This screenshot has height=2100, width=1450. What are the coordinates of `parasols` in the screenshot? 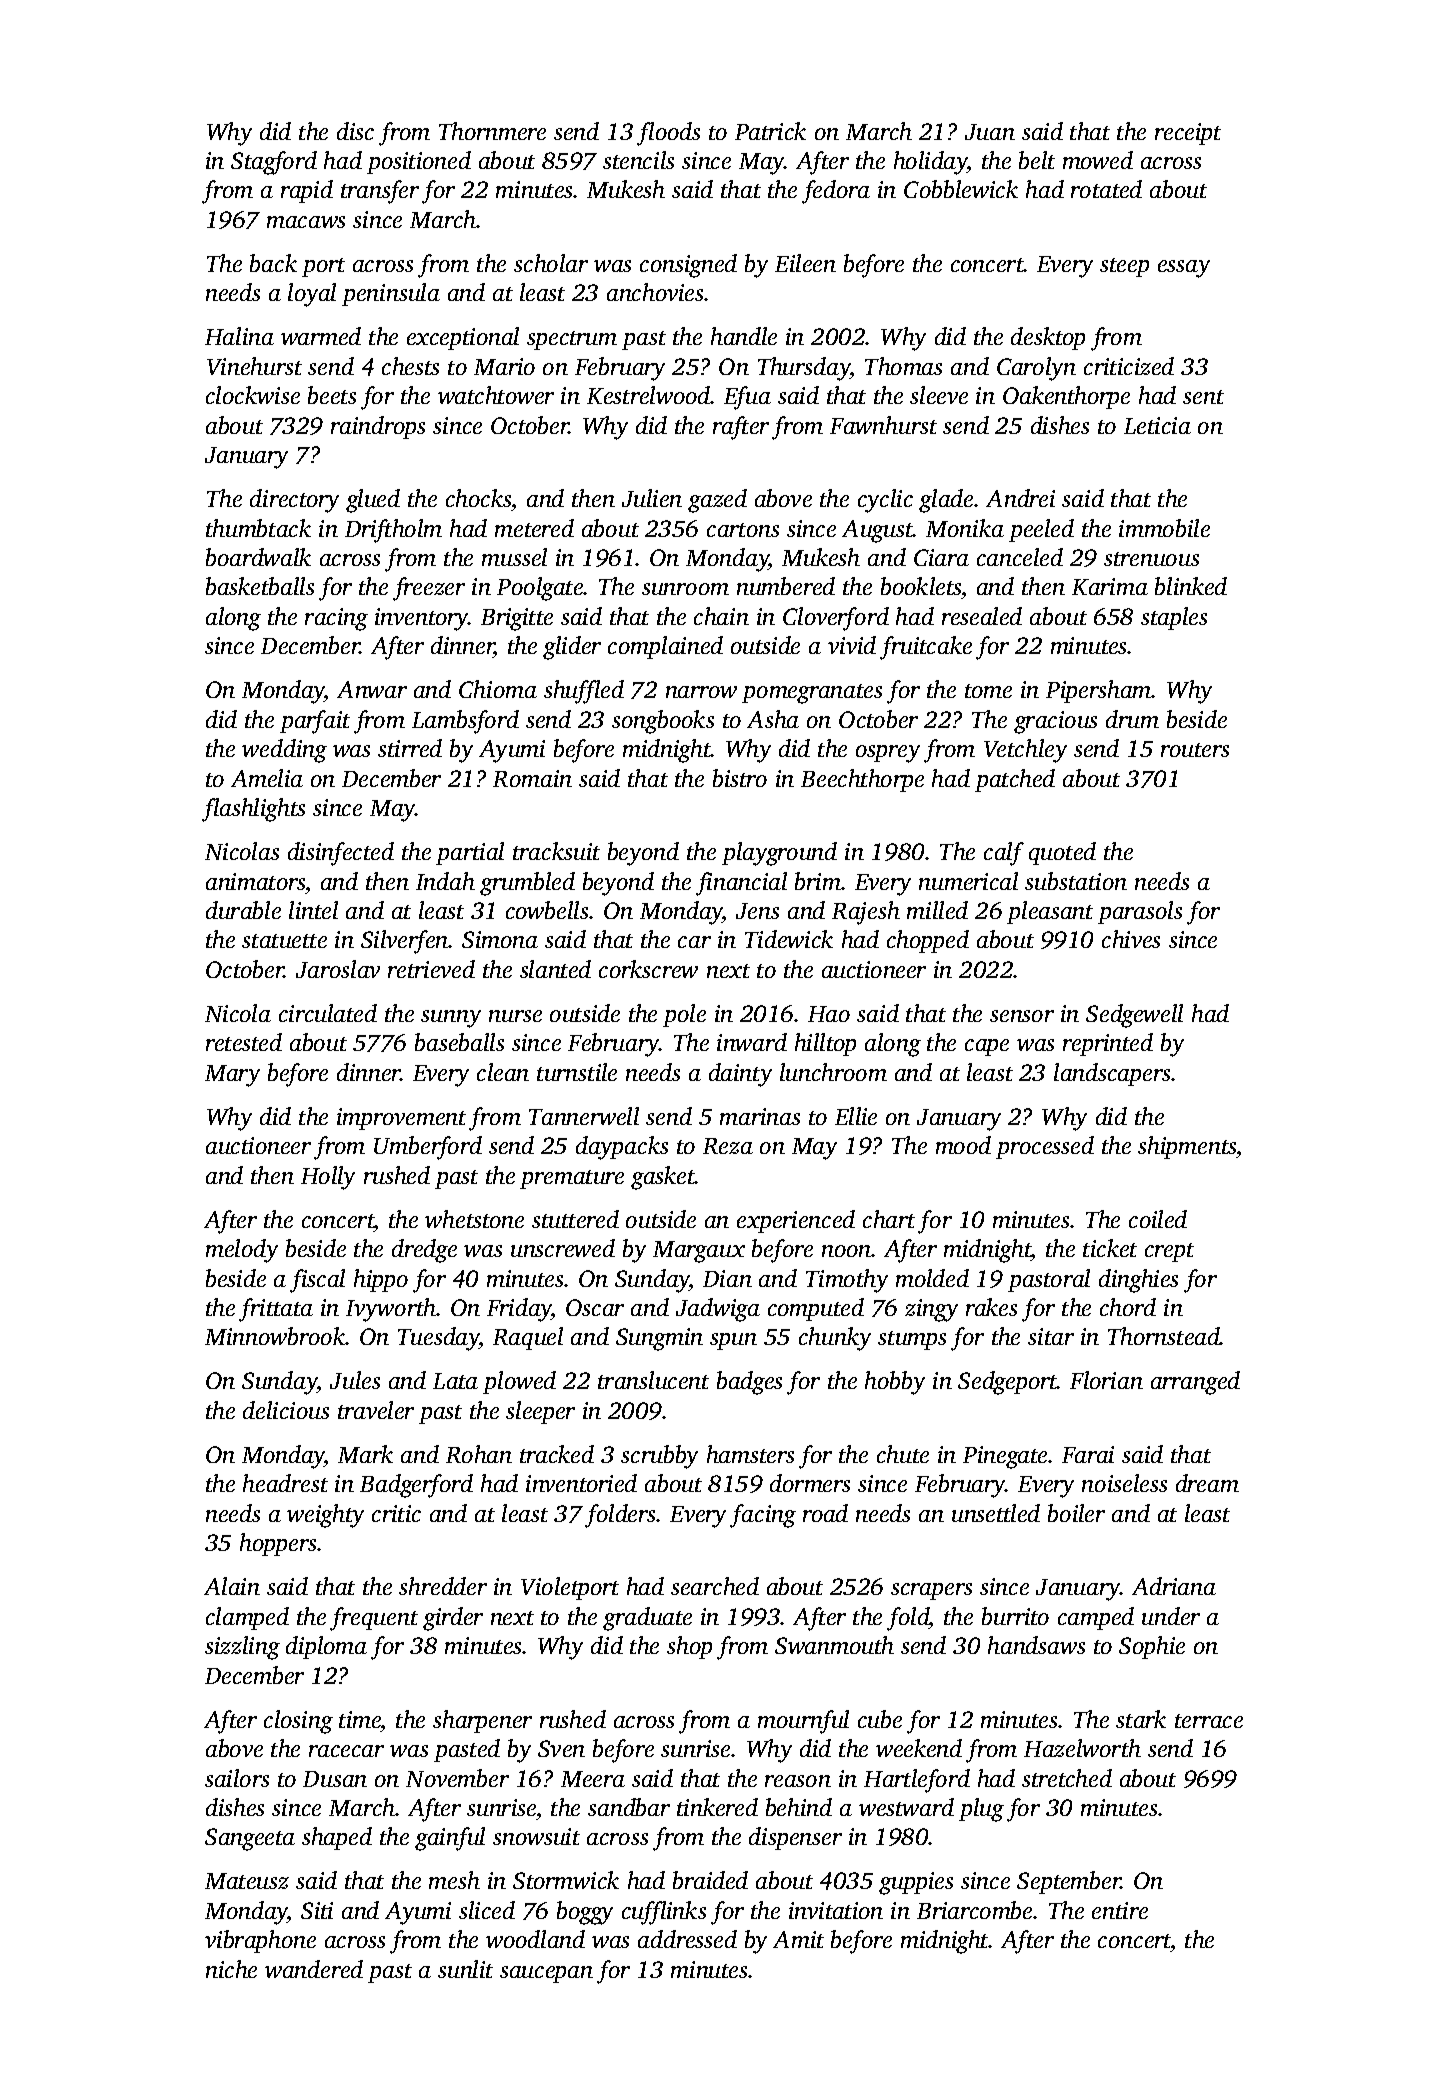 It's located at (1140, 912).
